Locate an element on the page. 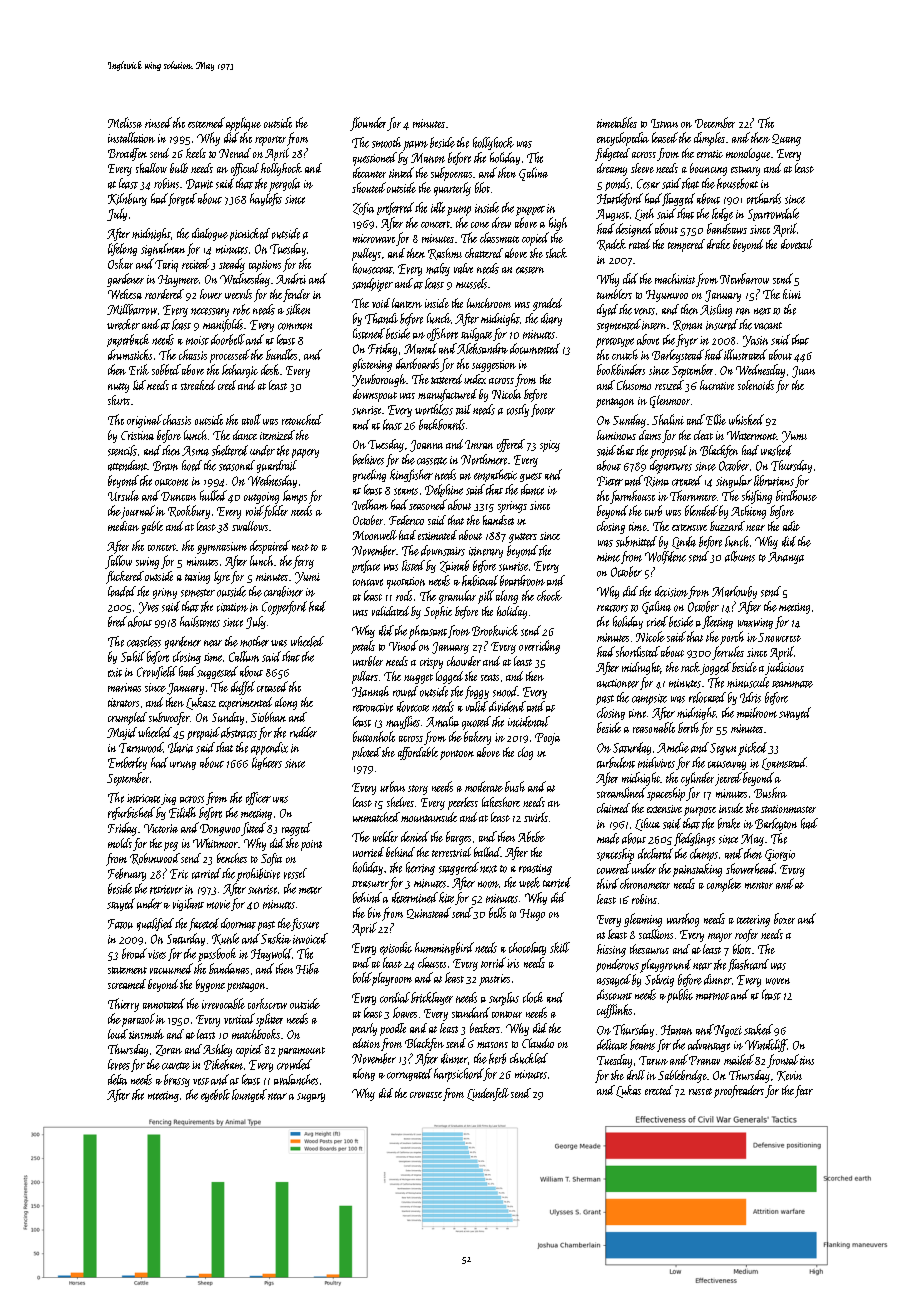  advantage is located at coordinates (709, 1045).
